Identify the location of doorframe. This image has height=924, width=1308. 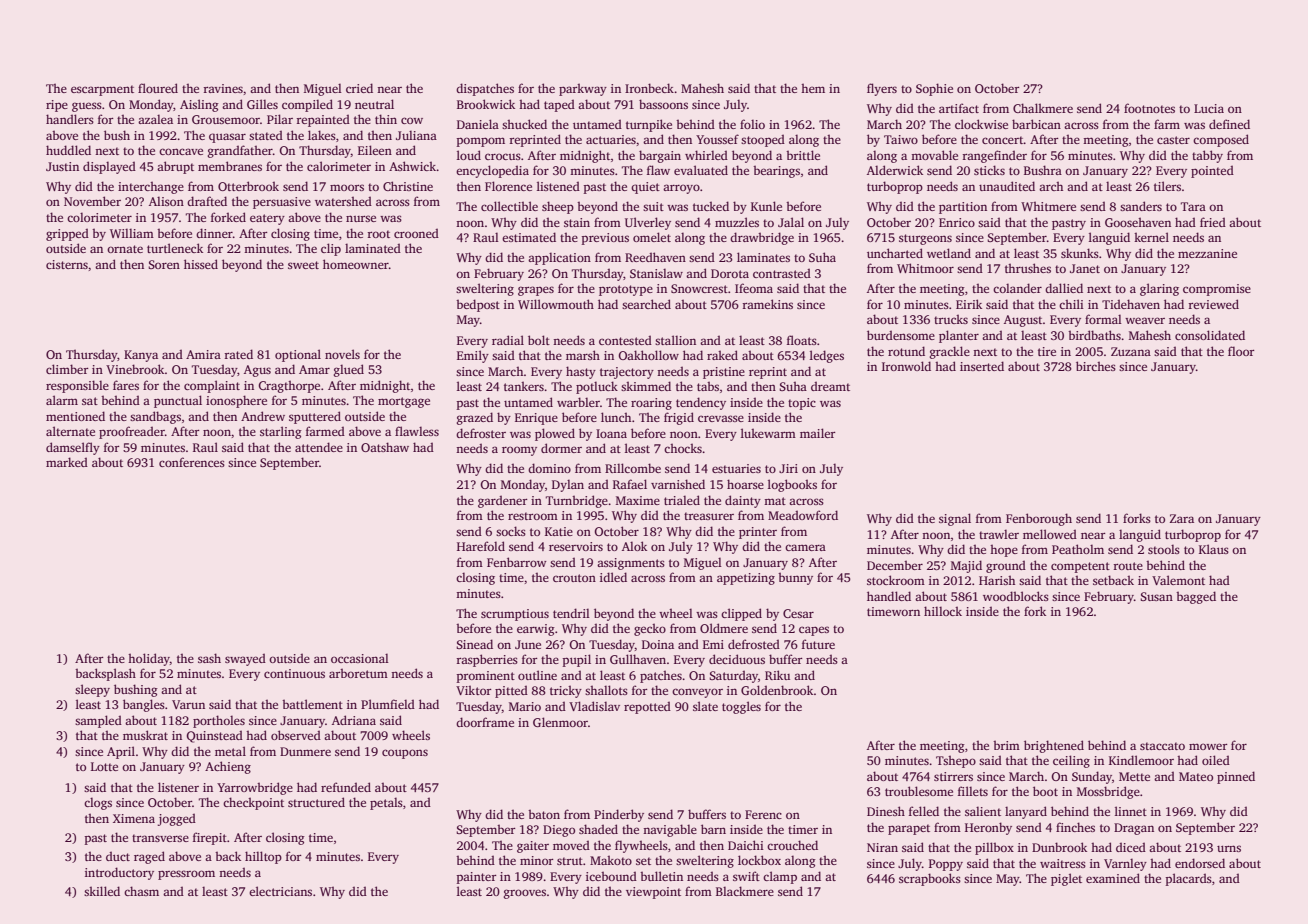
(485, 722).
